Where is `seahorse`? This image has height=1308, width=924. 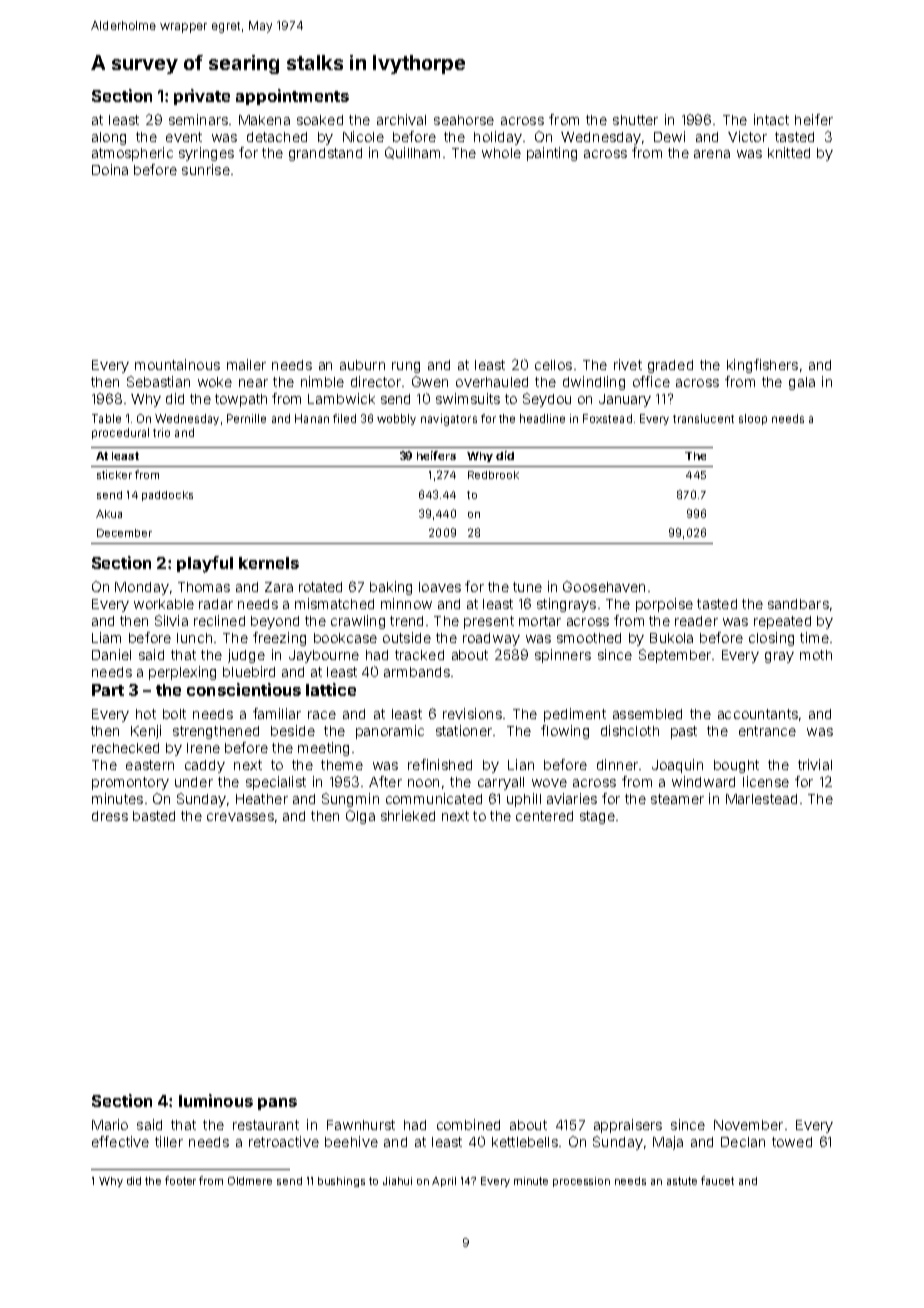
seahorse is located at coordinates (464, 120).
